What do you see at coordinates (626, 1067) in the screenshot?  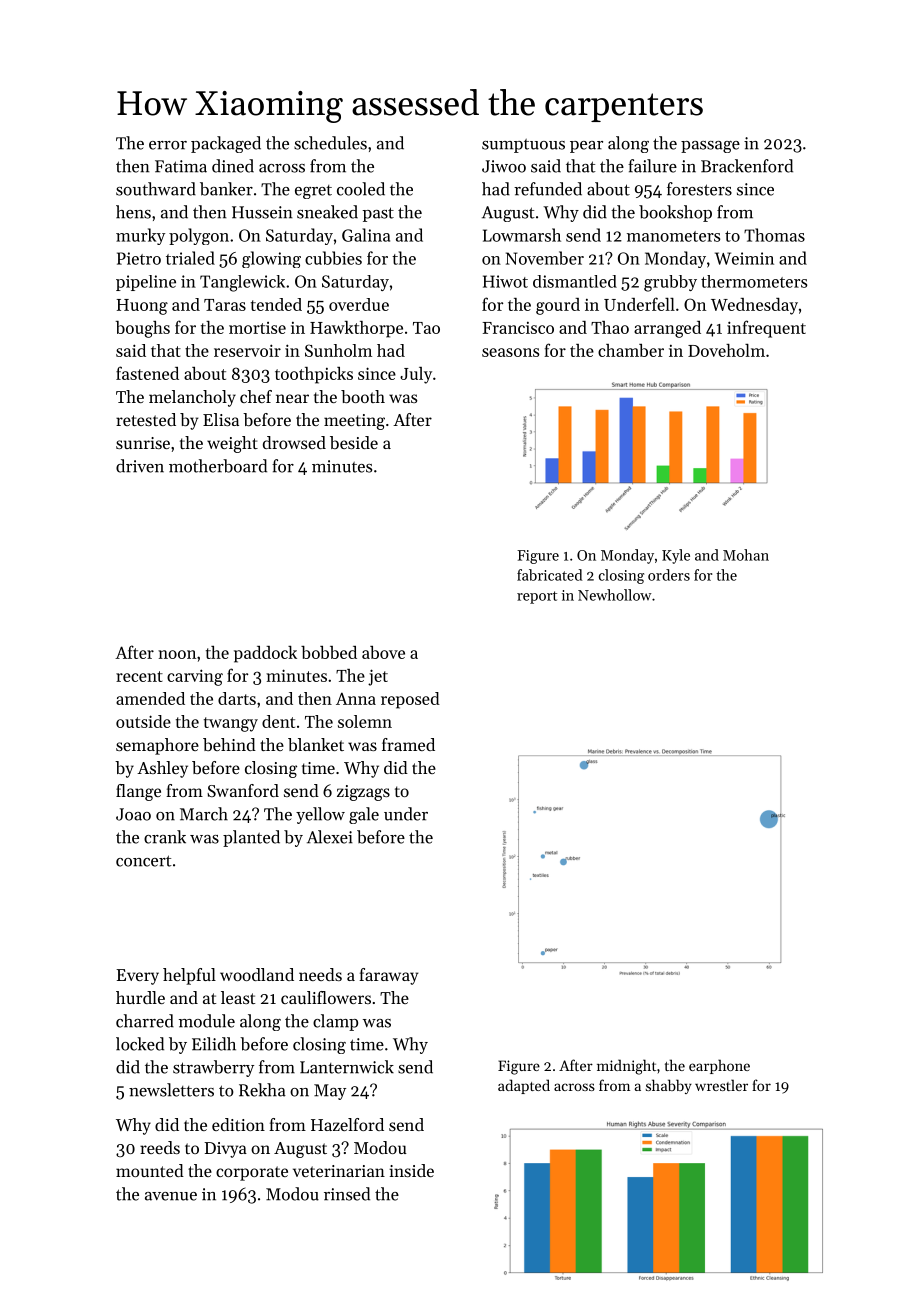 I see `midnight` at bounding box center [626, 1067].
